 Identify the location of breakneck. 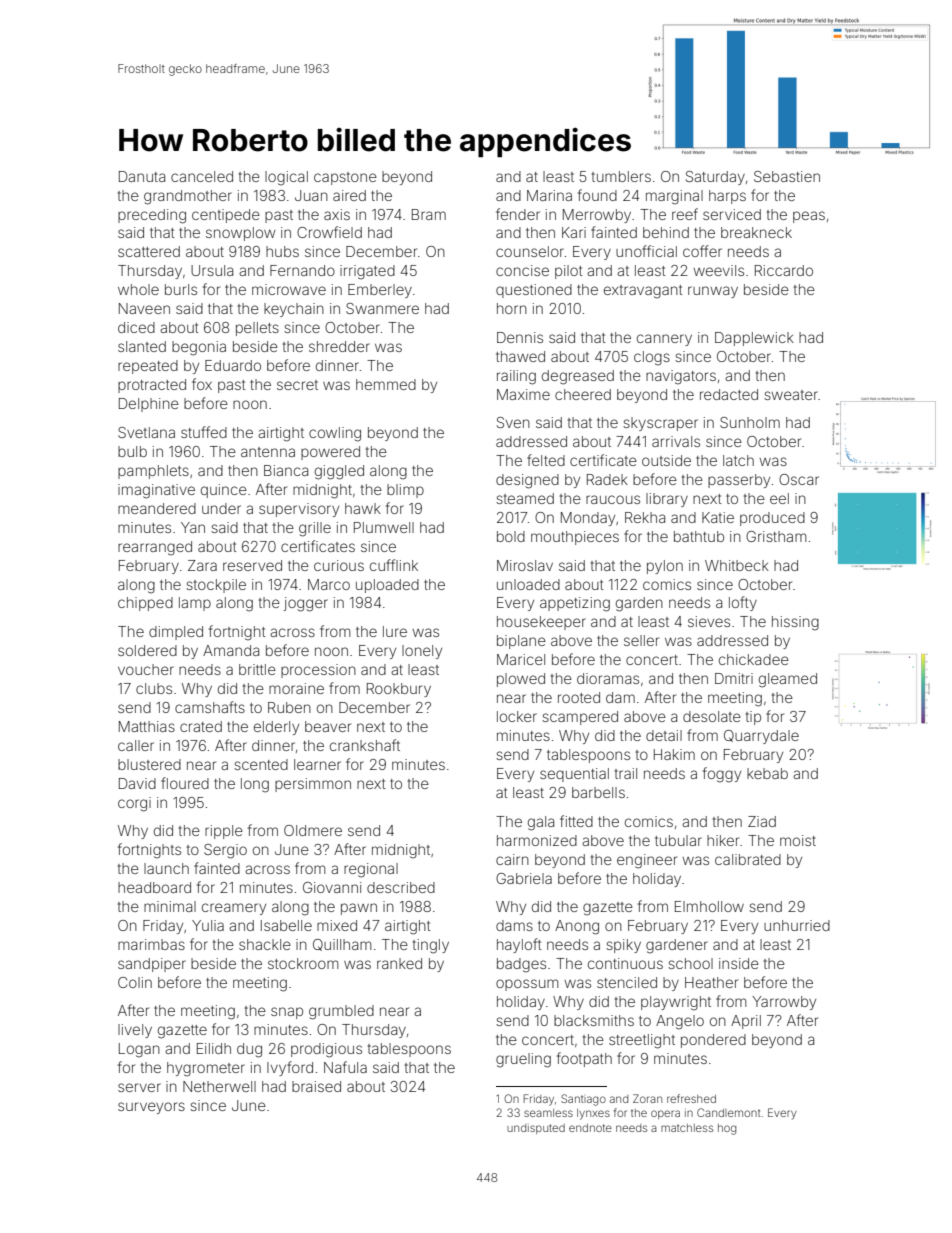
(756, 232).
